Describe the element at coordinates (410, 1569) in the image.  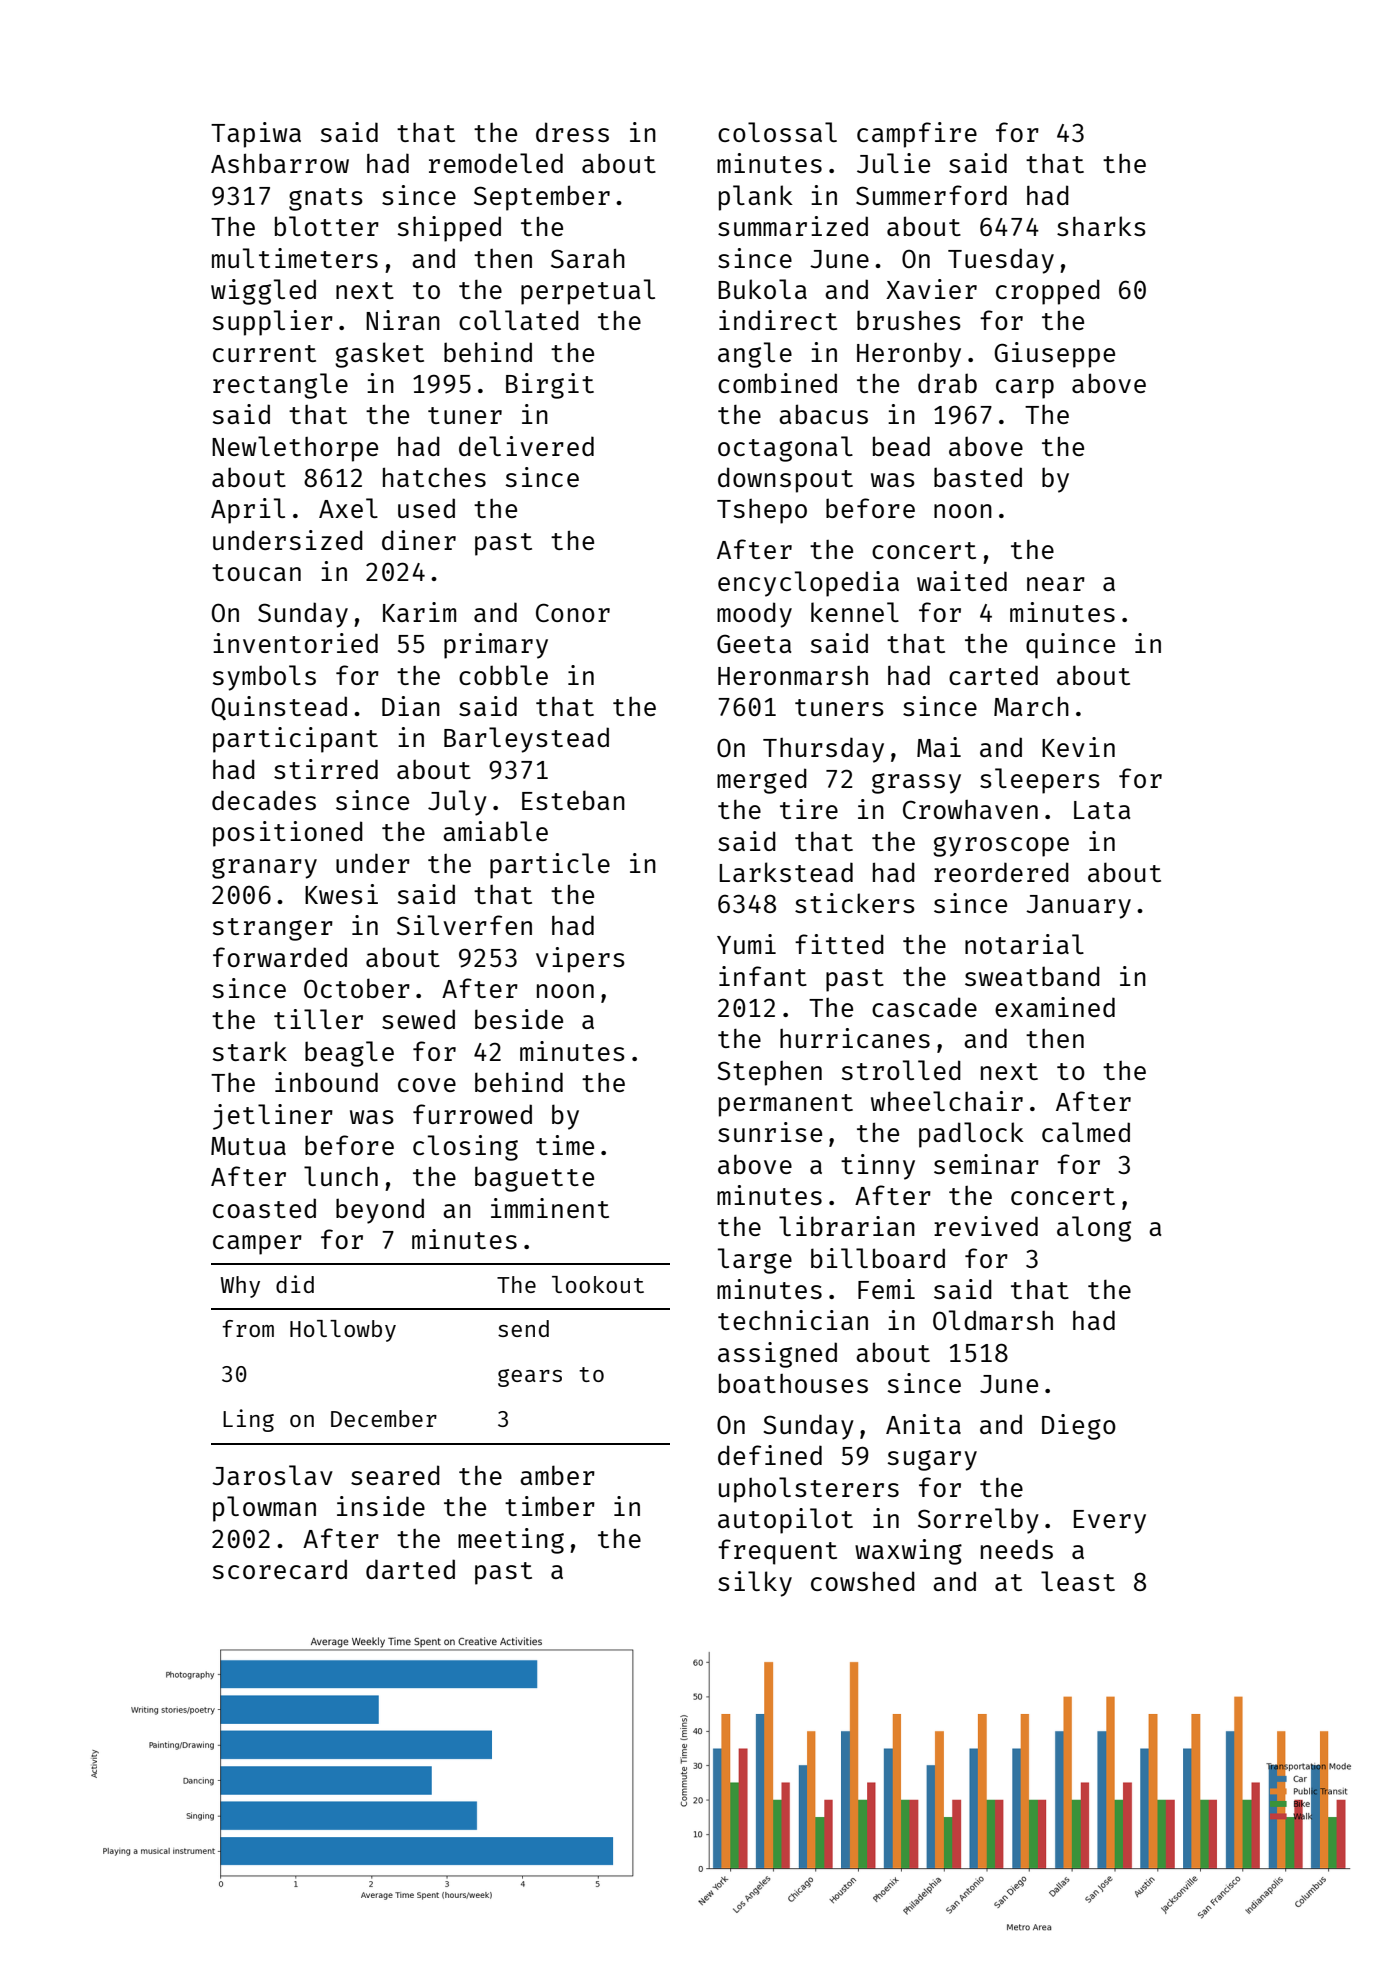
I see `darted` at that location.
